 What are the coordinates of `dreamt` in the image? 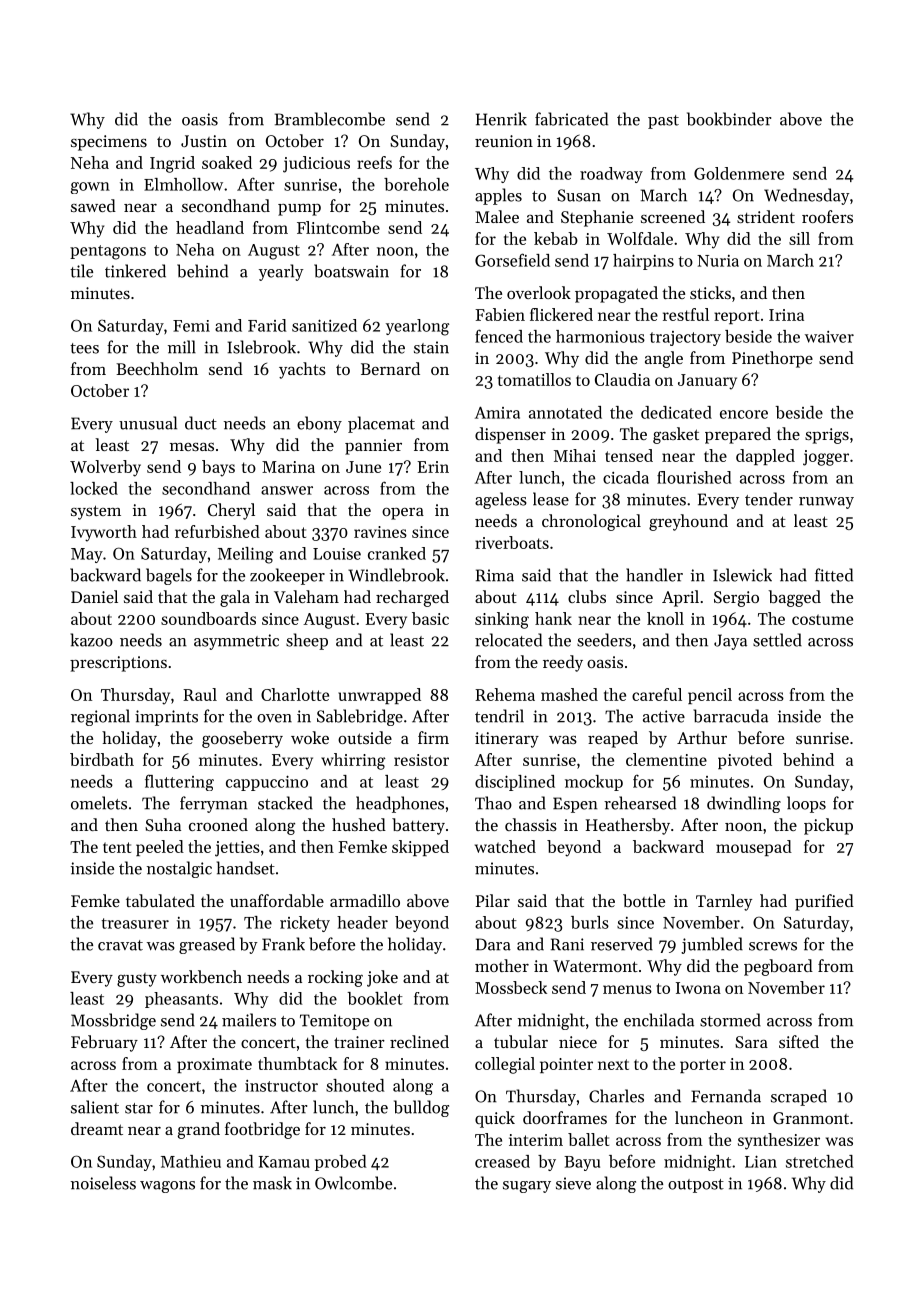 It's located at (97, 1128).
